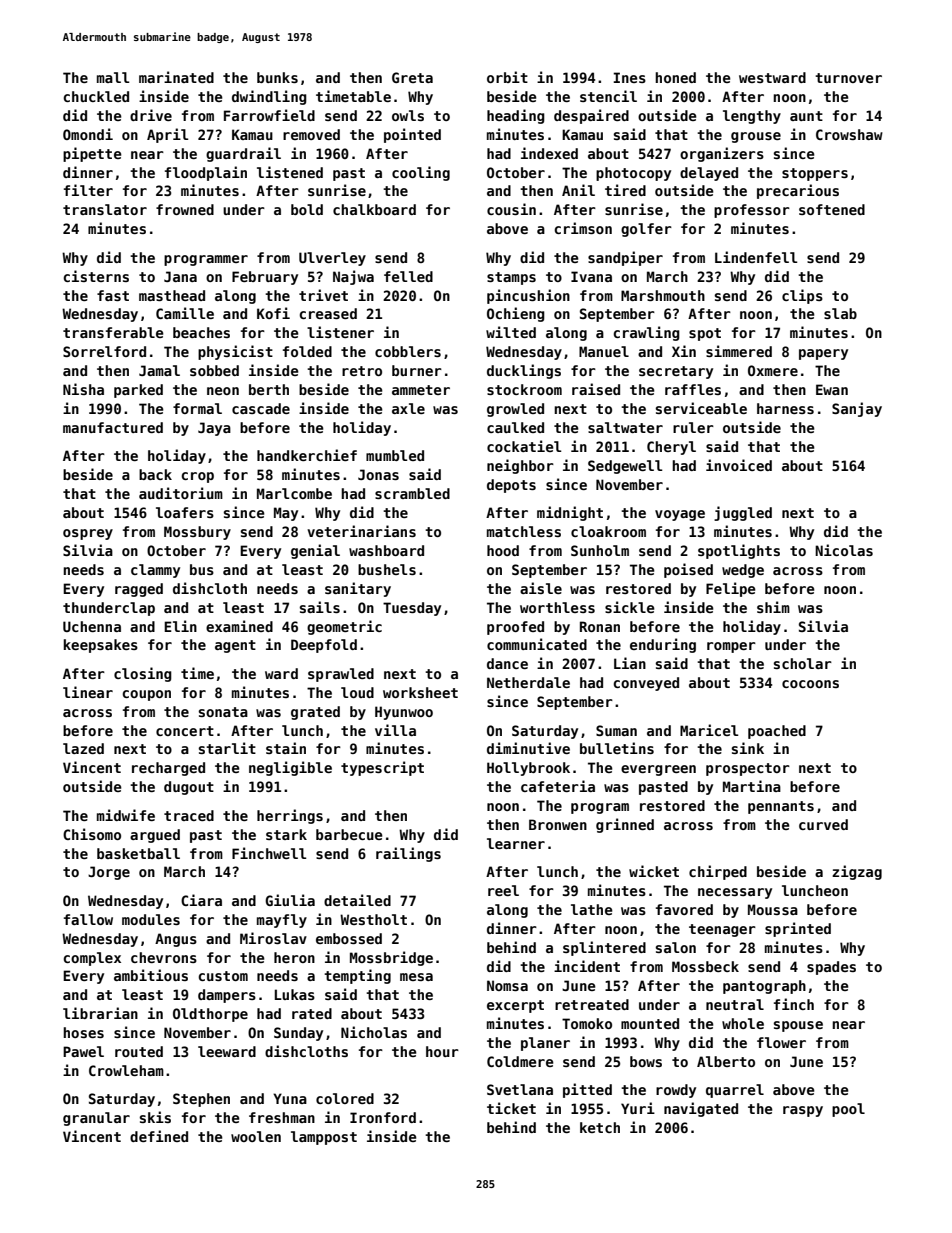 The image size is (952, 1233). Describe the element at coordinates (773, 607) in the screenshot. I see `shim` at that location.
